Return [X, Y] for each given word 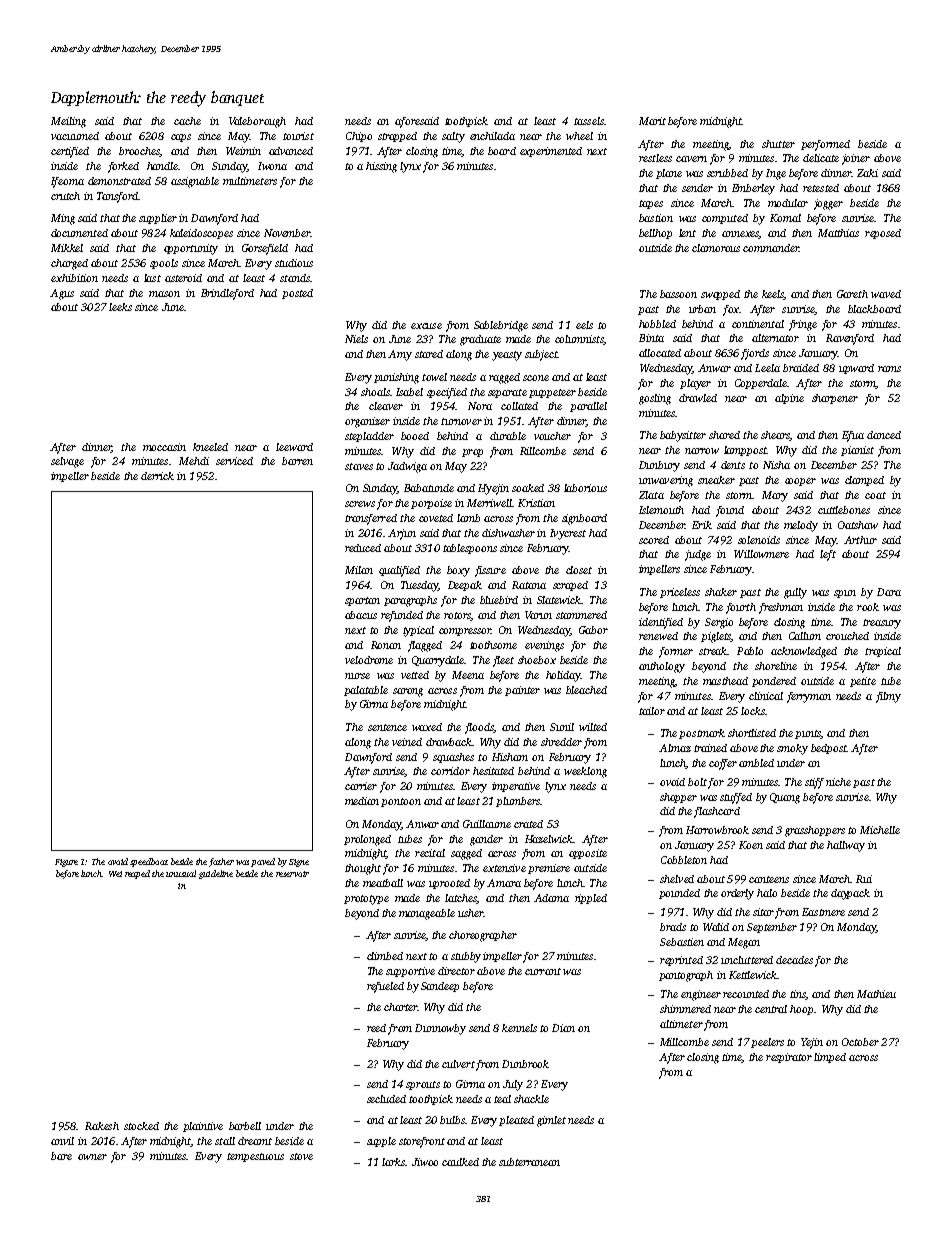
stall [225, 1141]
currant [543, 971]
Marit [652, 121]
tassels [589, 121]
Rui [864, 879]
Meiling [68, 122]
